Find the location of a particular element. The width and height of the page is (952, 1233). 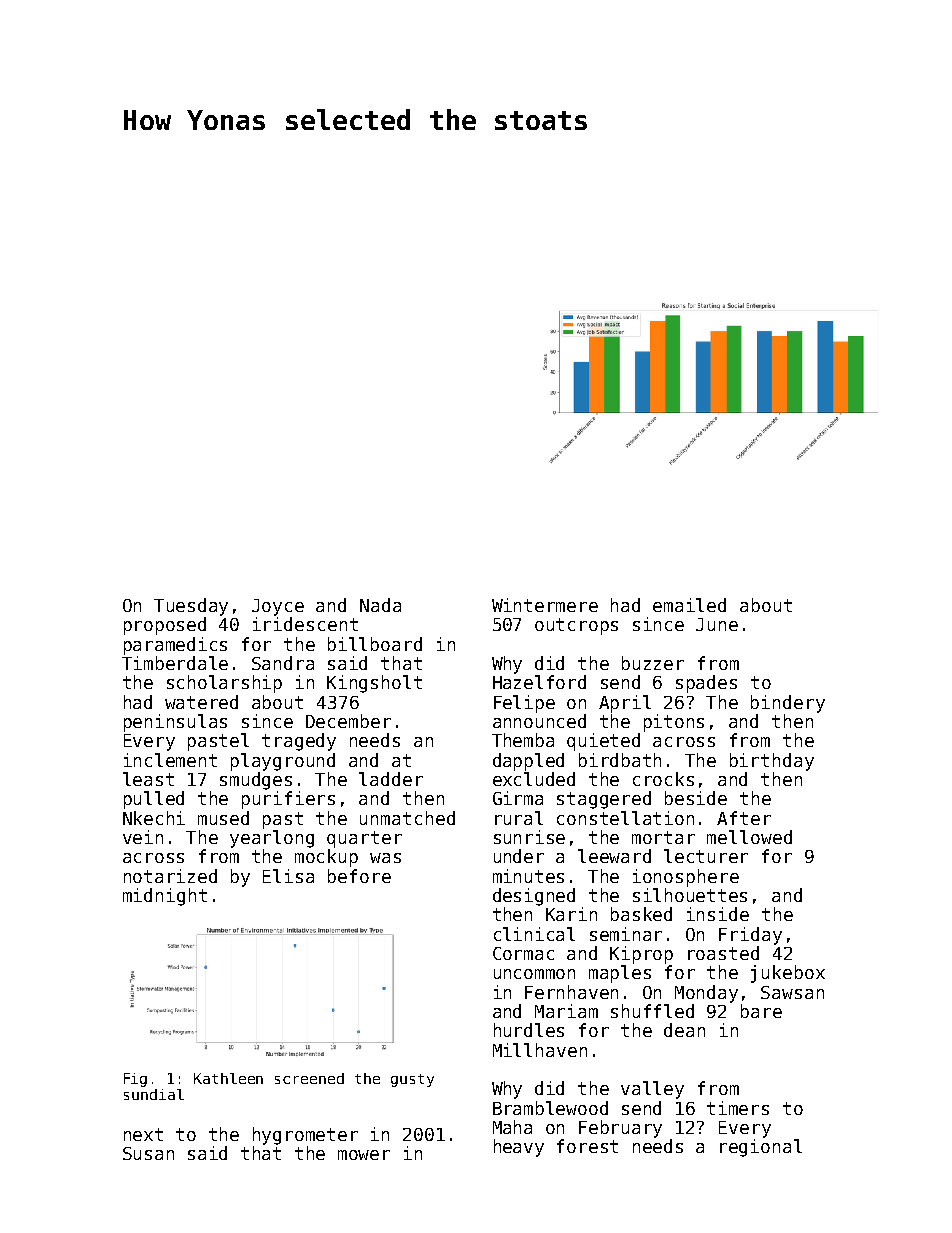

mortar is located at coordinates (663, 837).
